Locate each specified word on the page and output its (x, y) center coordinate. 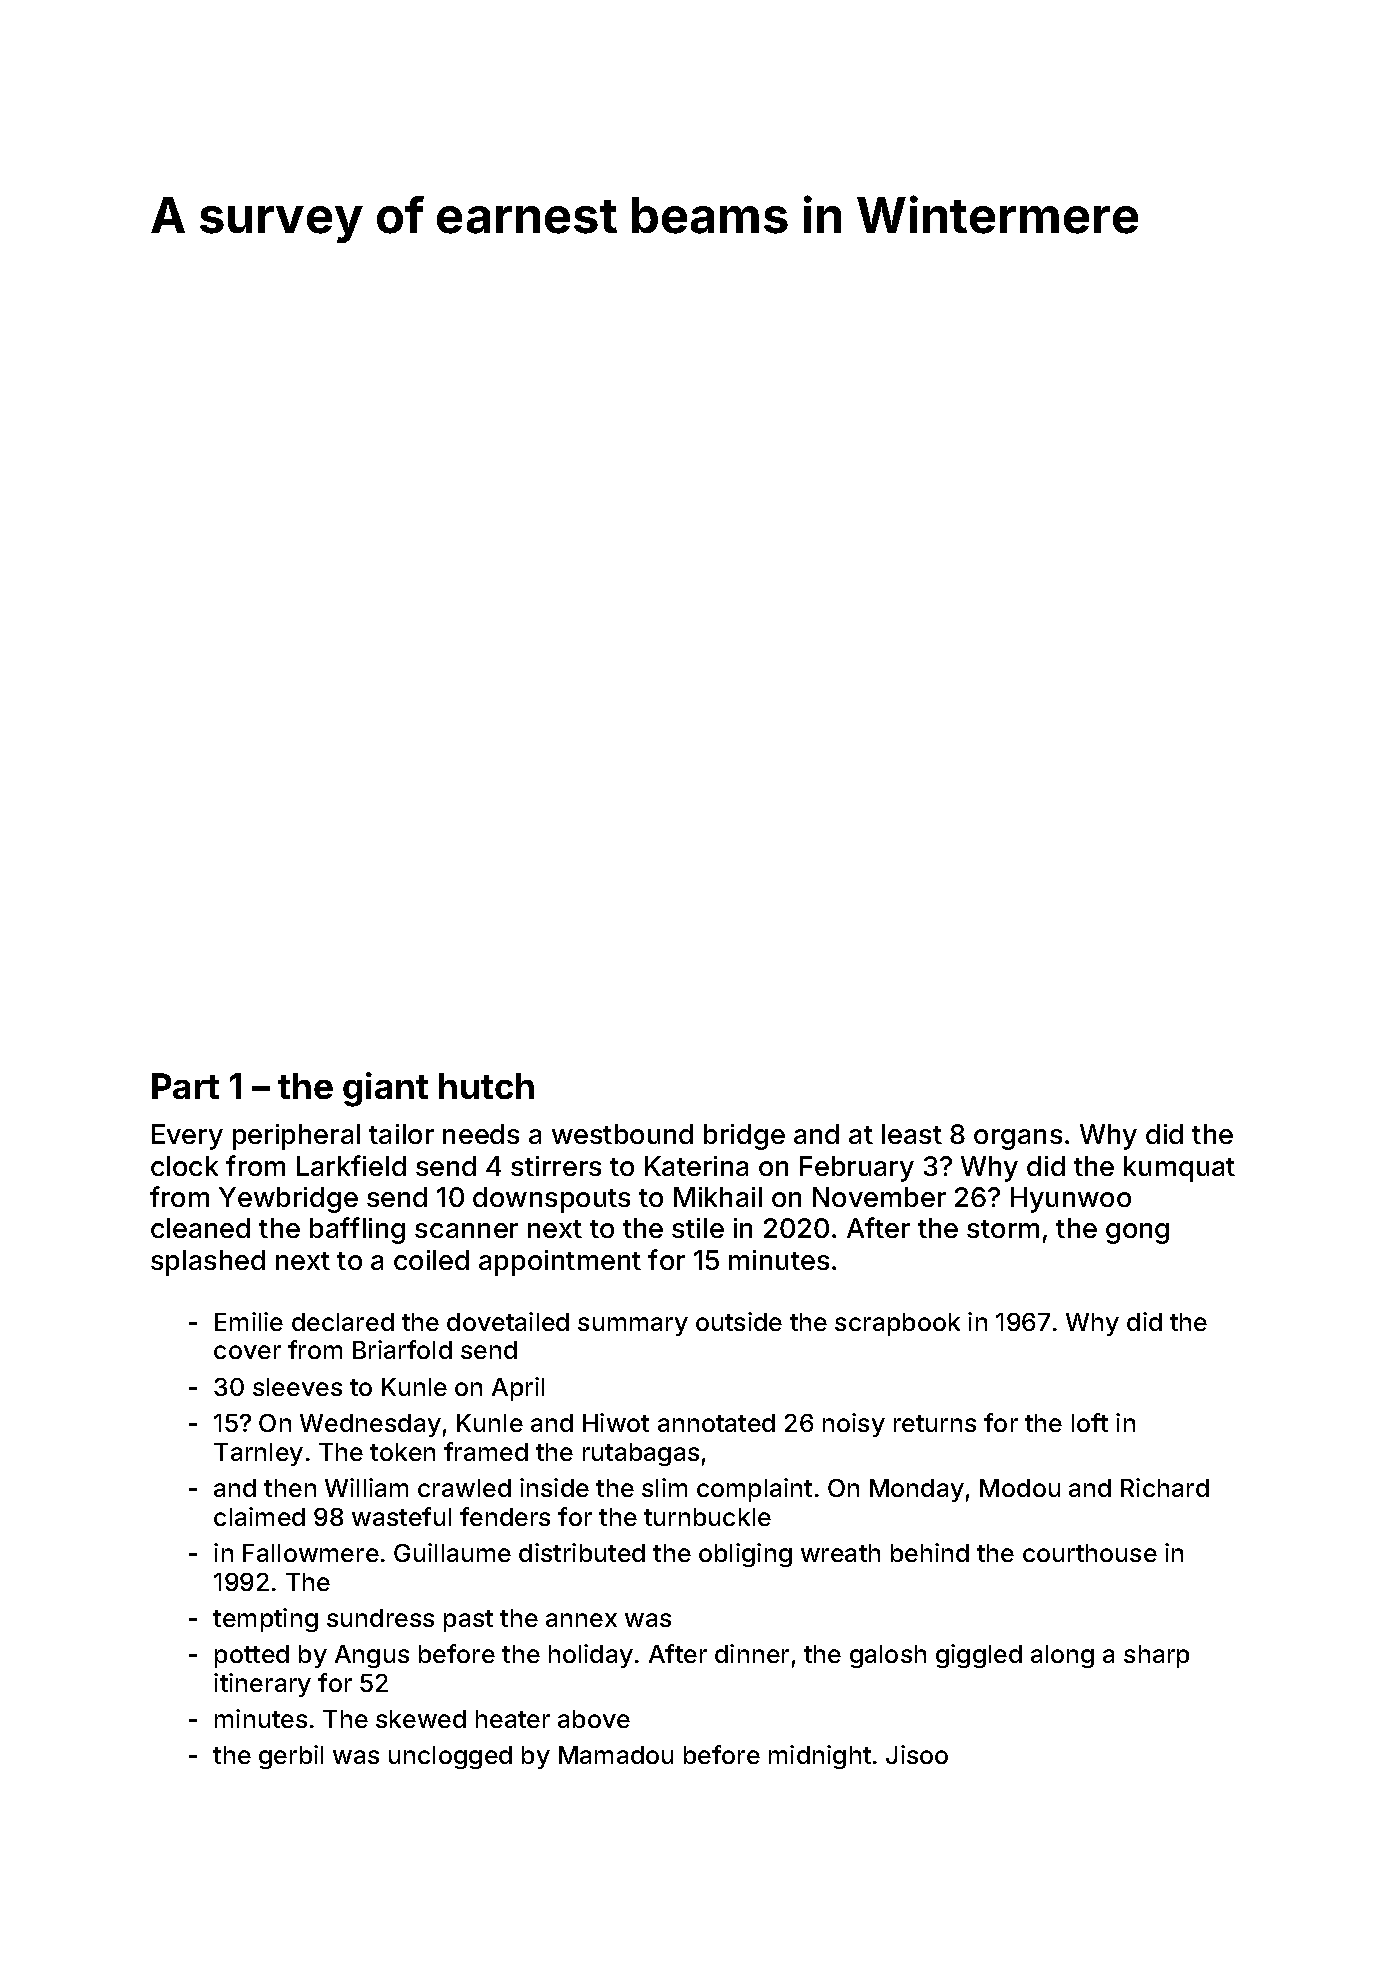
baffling (357, 1230)
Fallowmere (311, 1553)
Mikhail (718, 1197)
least (912, 1134)
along (1062, 1656)
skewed (421, 1719)
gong (1137, 1233)
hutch (486, 1086)
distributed (582, 1552)
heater (513, 1719)
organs (1018, 1139)
